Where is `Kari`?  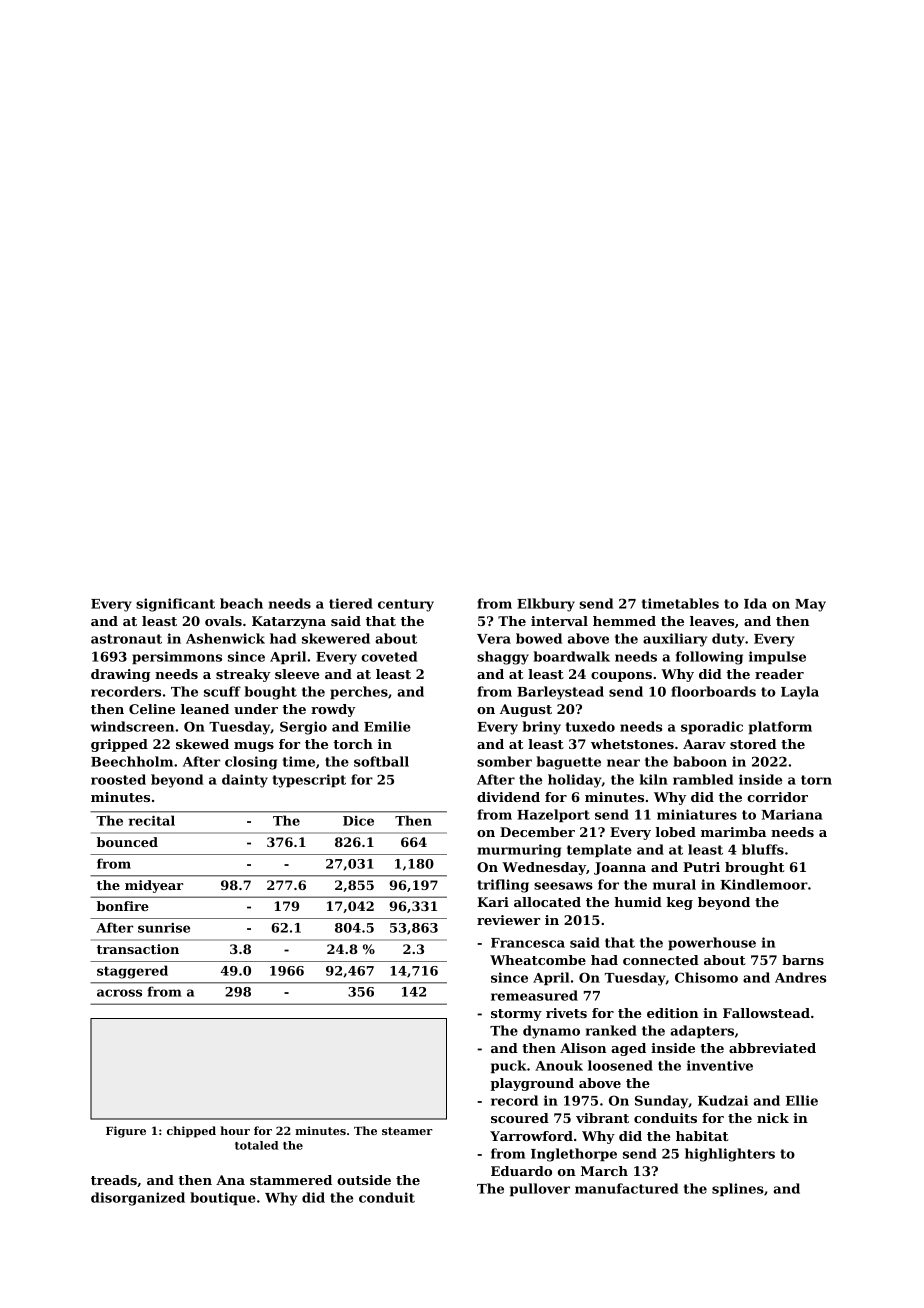 Kari is located at coordinates (493, 902).
